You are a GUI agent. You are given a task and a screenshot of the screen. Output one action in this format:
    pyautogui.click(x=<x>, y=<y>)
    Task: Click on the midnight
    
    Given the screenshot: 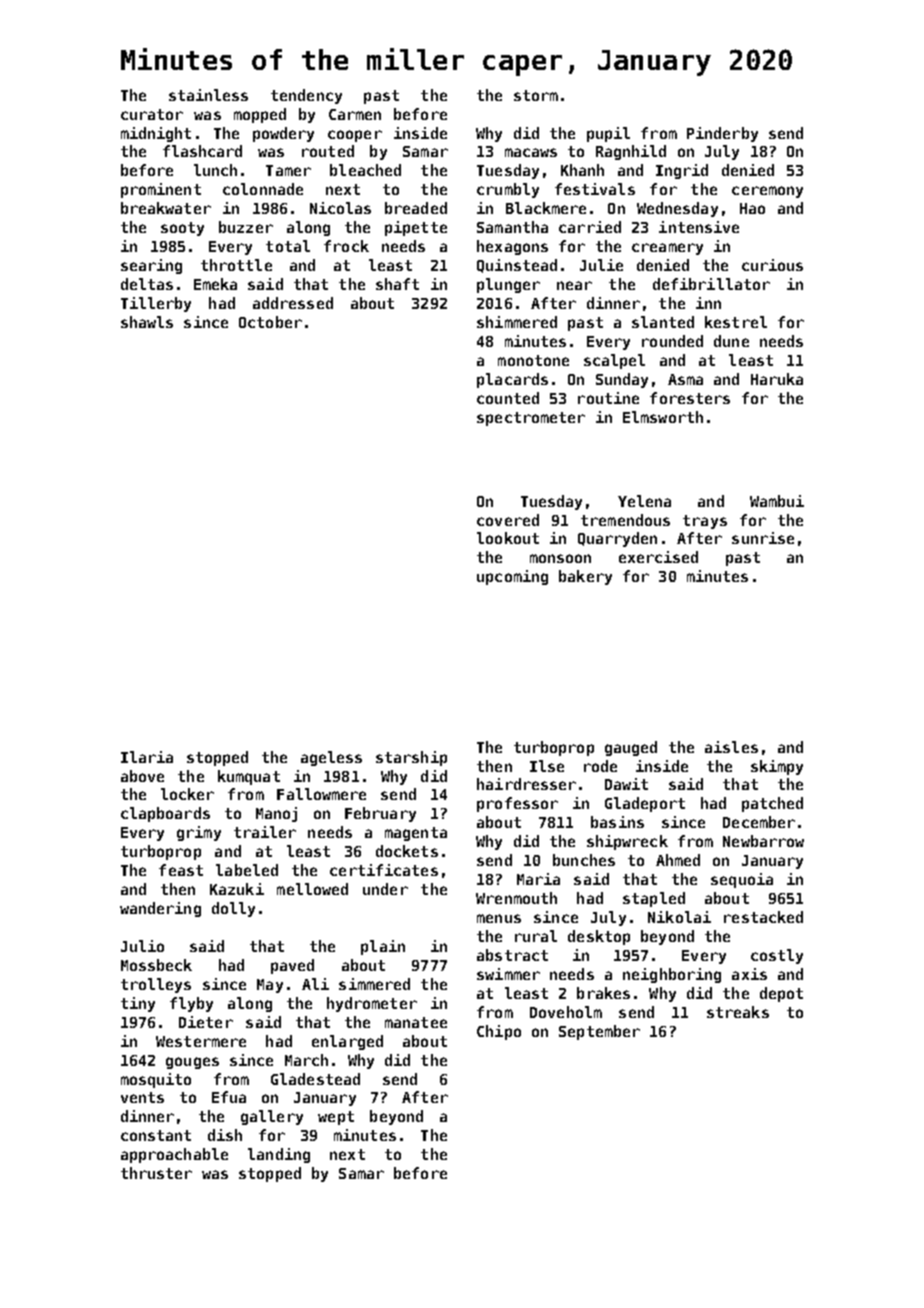 What is the action you would take?
    pyautogui.click(x=156, y=134)
